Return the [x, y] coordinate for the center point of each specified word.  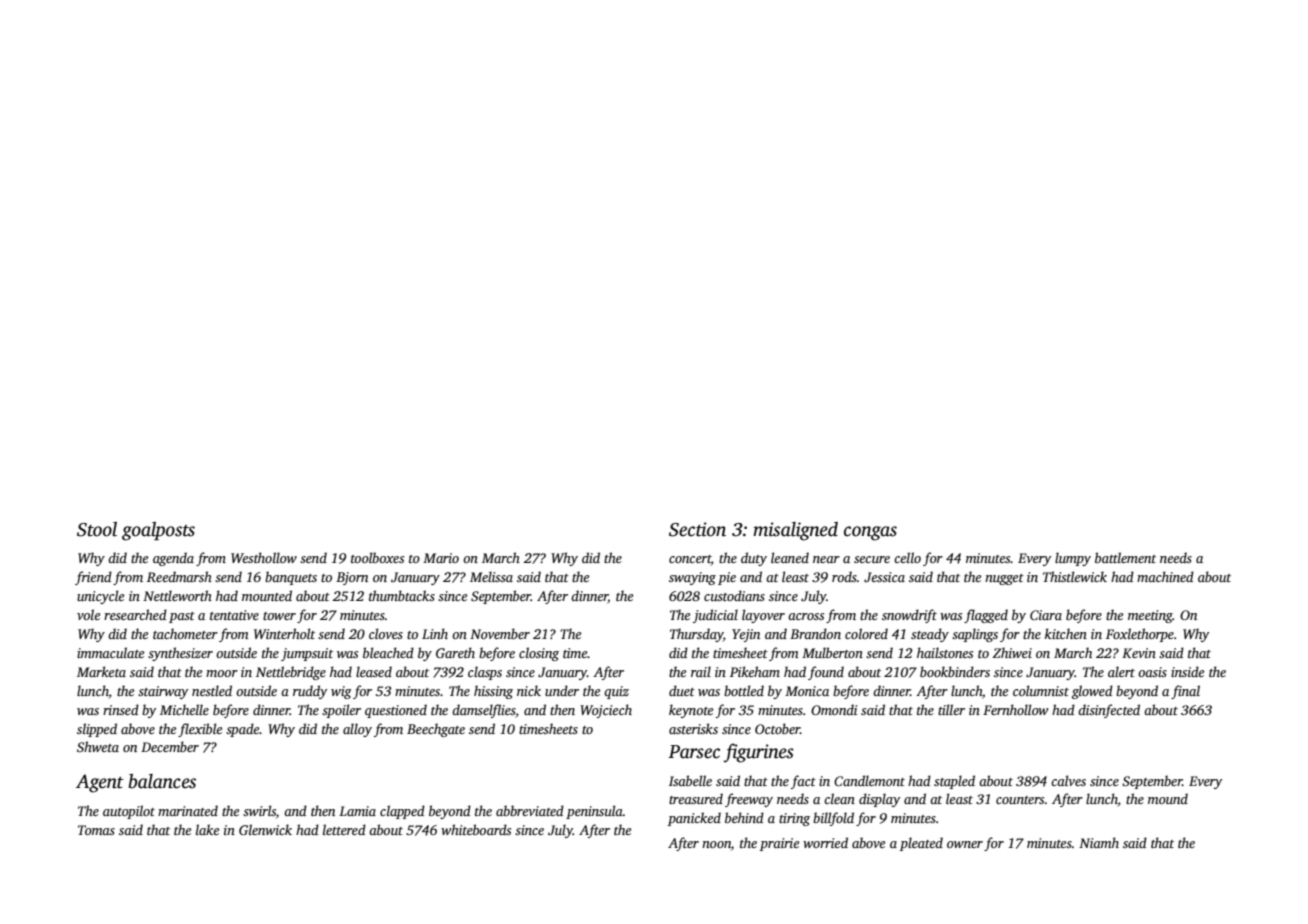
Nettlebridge [291, 673]
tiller [951, 709]
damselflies [484, 711]
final [1185, 692]
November [500, 633]
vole [88, 614]
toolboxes [377, 557]
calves [1068, 780]
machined [1165, 576]
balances [162, 781]
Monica [807, 691]
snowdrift [909, 616]
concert [690, 560]
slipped [97, 730]
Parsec [694, 752]
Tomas [96, 830]
